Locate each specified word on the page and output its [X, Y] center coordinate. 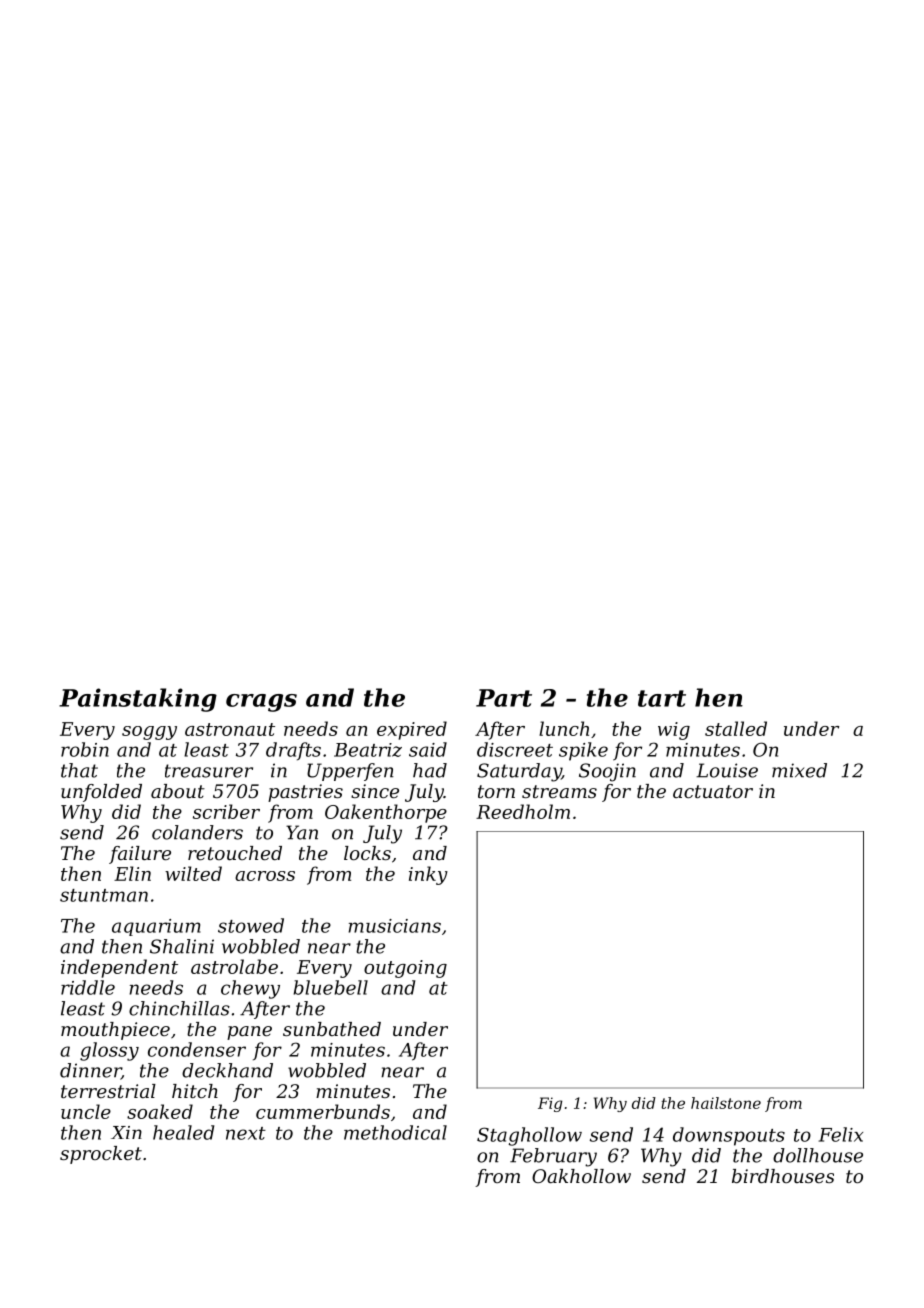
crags [261, 703]
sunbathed [332, 1029]
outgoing [405, 969]
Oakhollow [581, 1176]
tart [662, 698]
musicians [395, 926]
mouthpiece [115, 1031]
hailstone [726, 1103]
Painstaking [138, 700]
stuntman [104, 895]
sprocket [101, 1155]
